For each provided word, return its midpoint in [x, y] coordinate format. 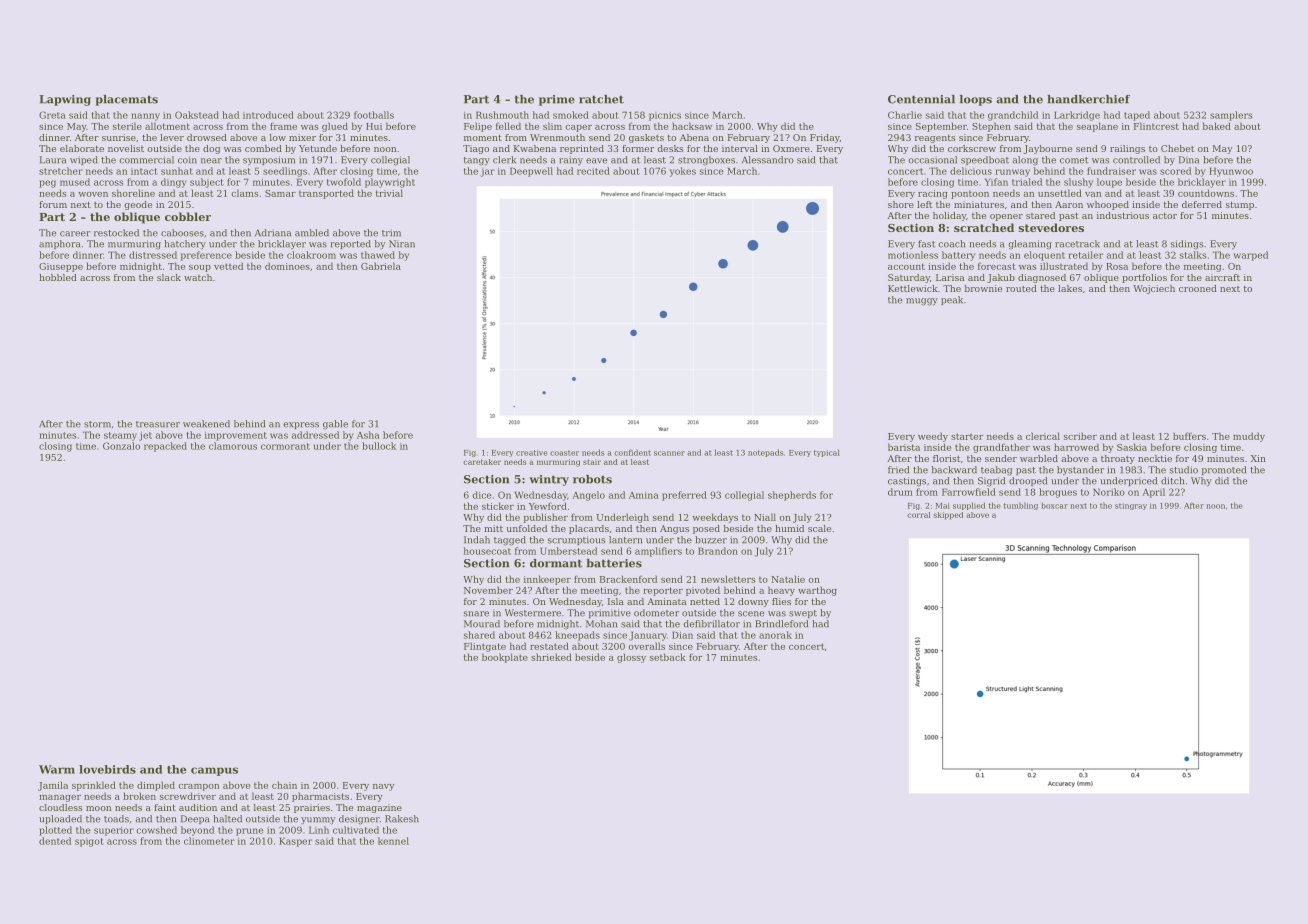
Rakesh [402, 819]
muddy [1249, 437]
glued [335, 127]
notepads [766, 453]
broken [139, 796]
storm [97, 424]
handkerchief [1088, 99]
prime [557, 100]
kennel [393, 841]
